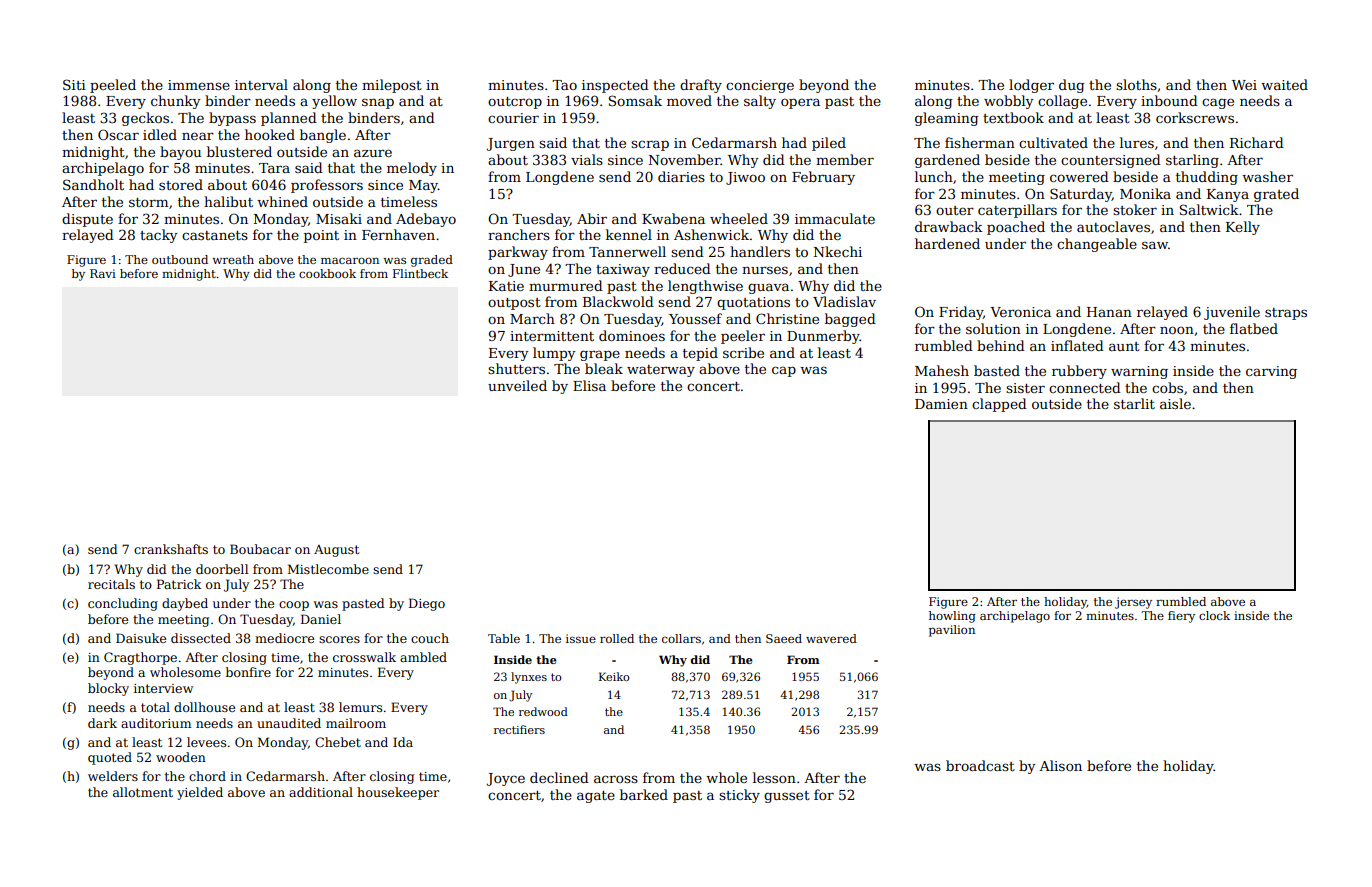  What do you see at coordinates (110, 758) in the screenshot?
I see `quoted` at bounding box center [110, 758].
